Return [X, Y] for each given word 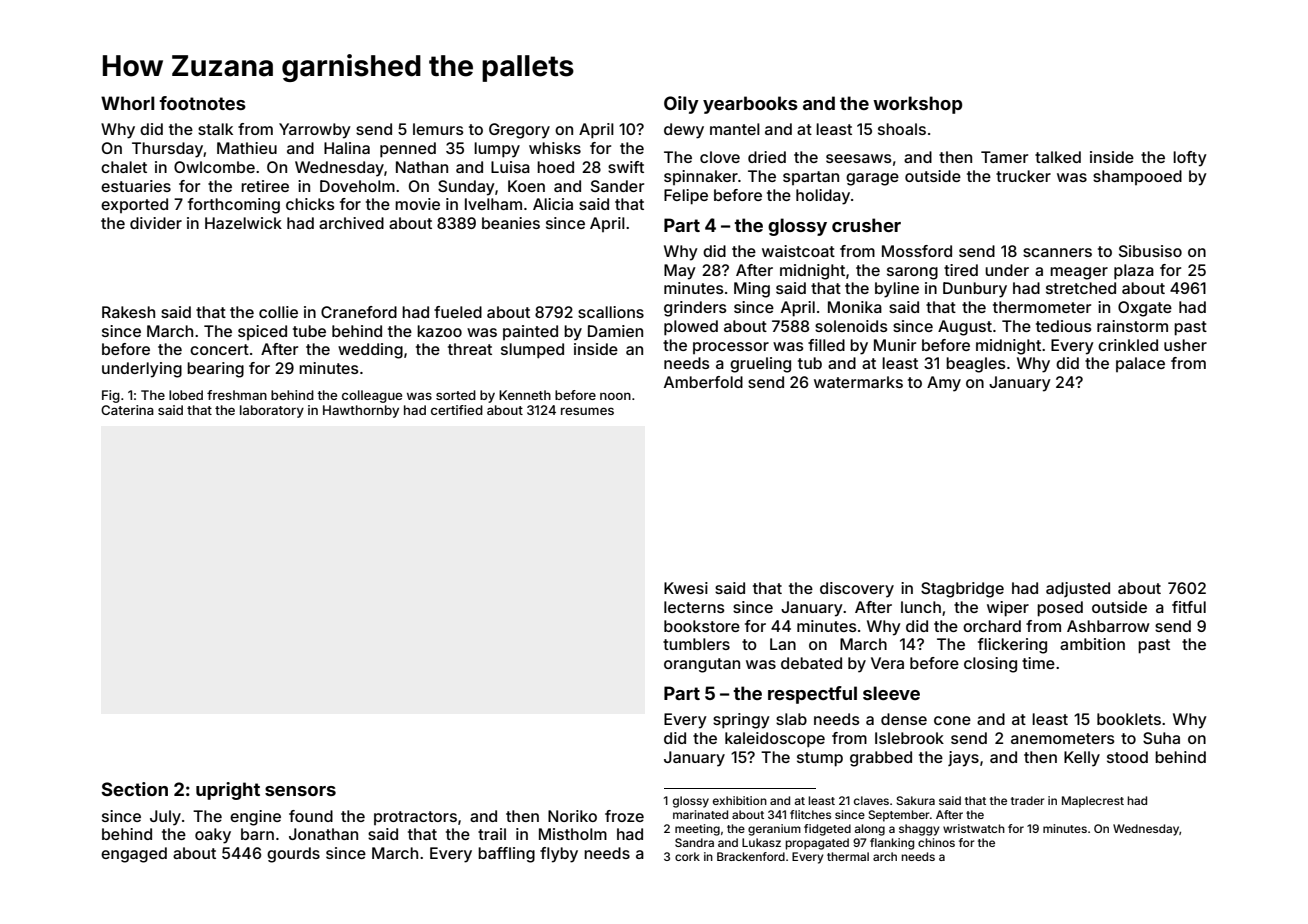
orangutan [702, 665]
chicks [310, 204]
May [680, 272]
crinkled [1128, 345]
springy [741, 721]
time [1038, 663]
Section [134, 789]
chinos [936, 842]
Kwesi [686, 588]
